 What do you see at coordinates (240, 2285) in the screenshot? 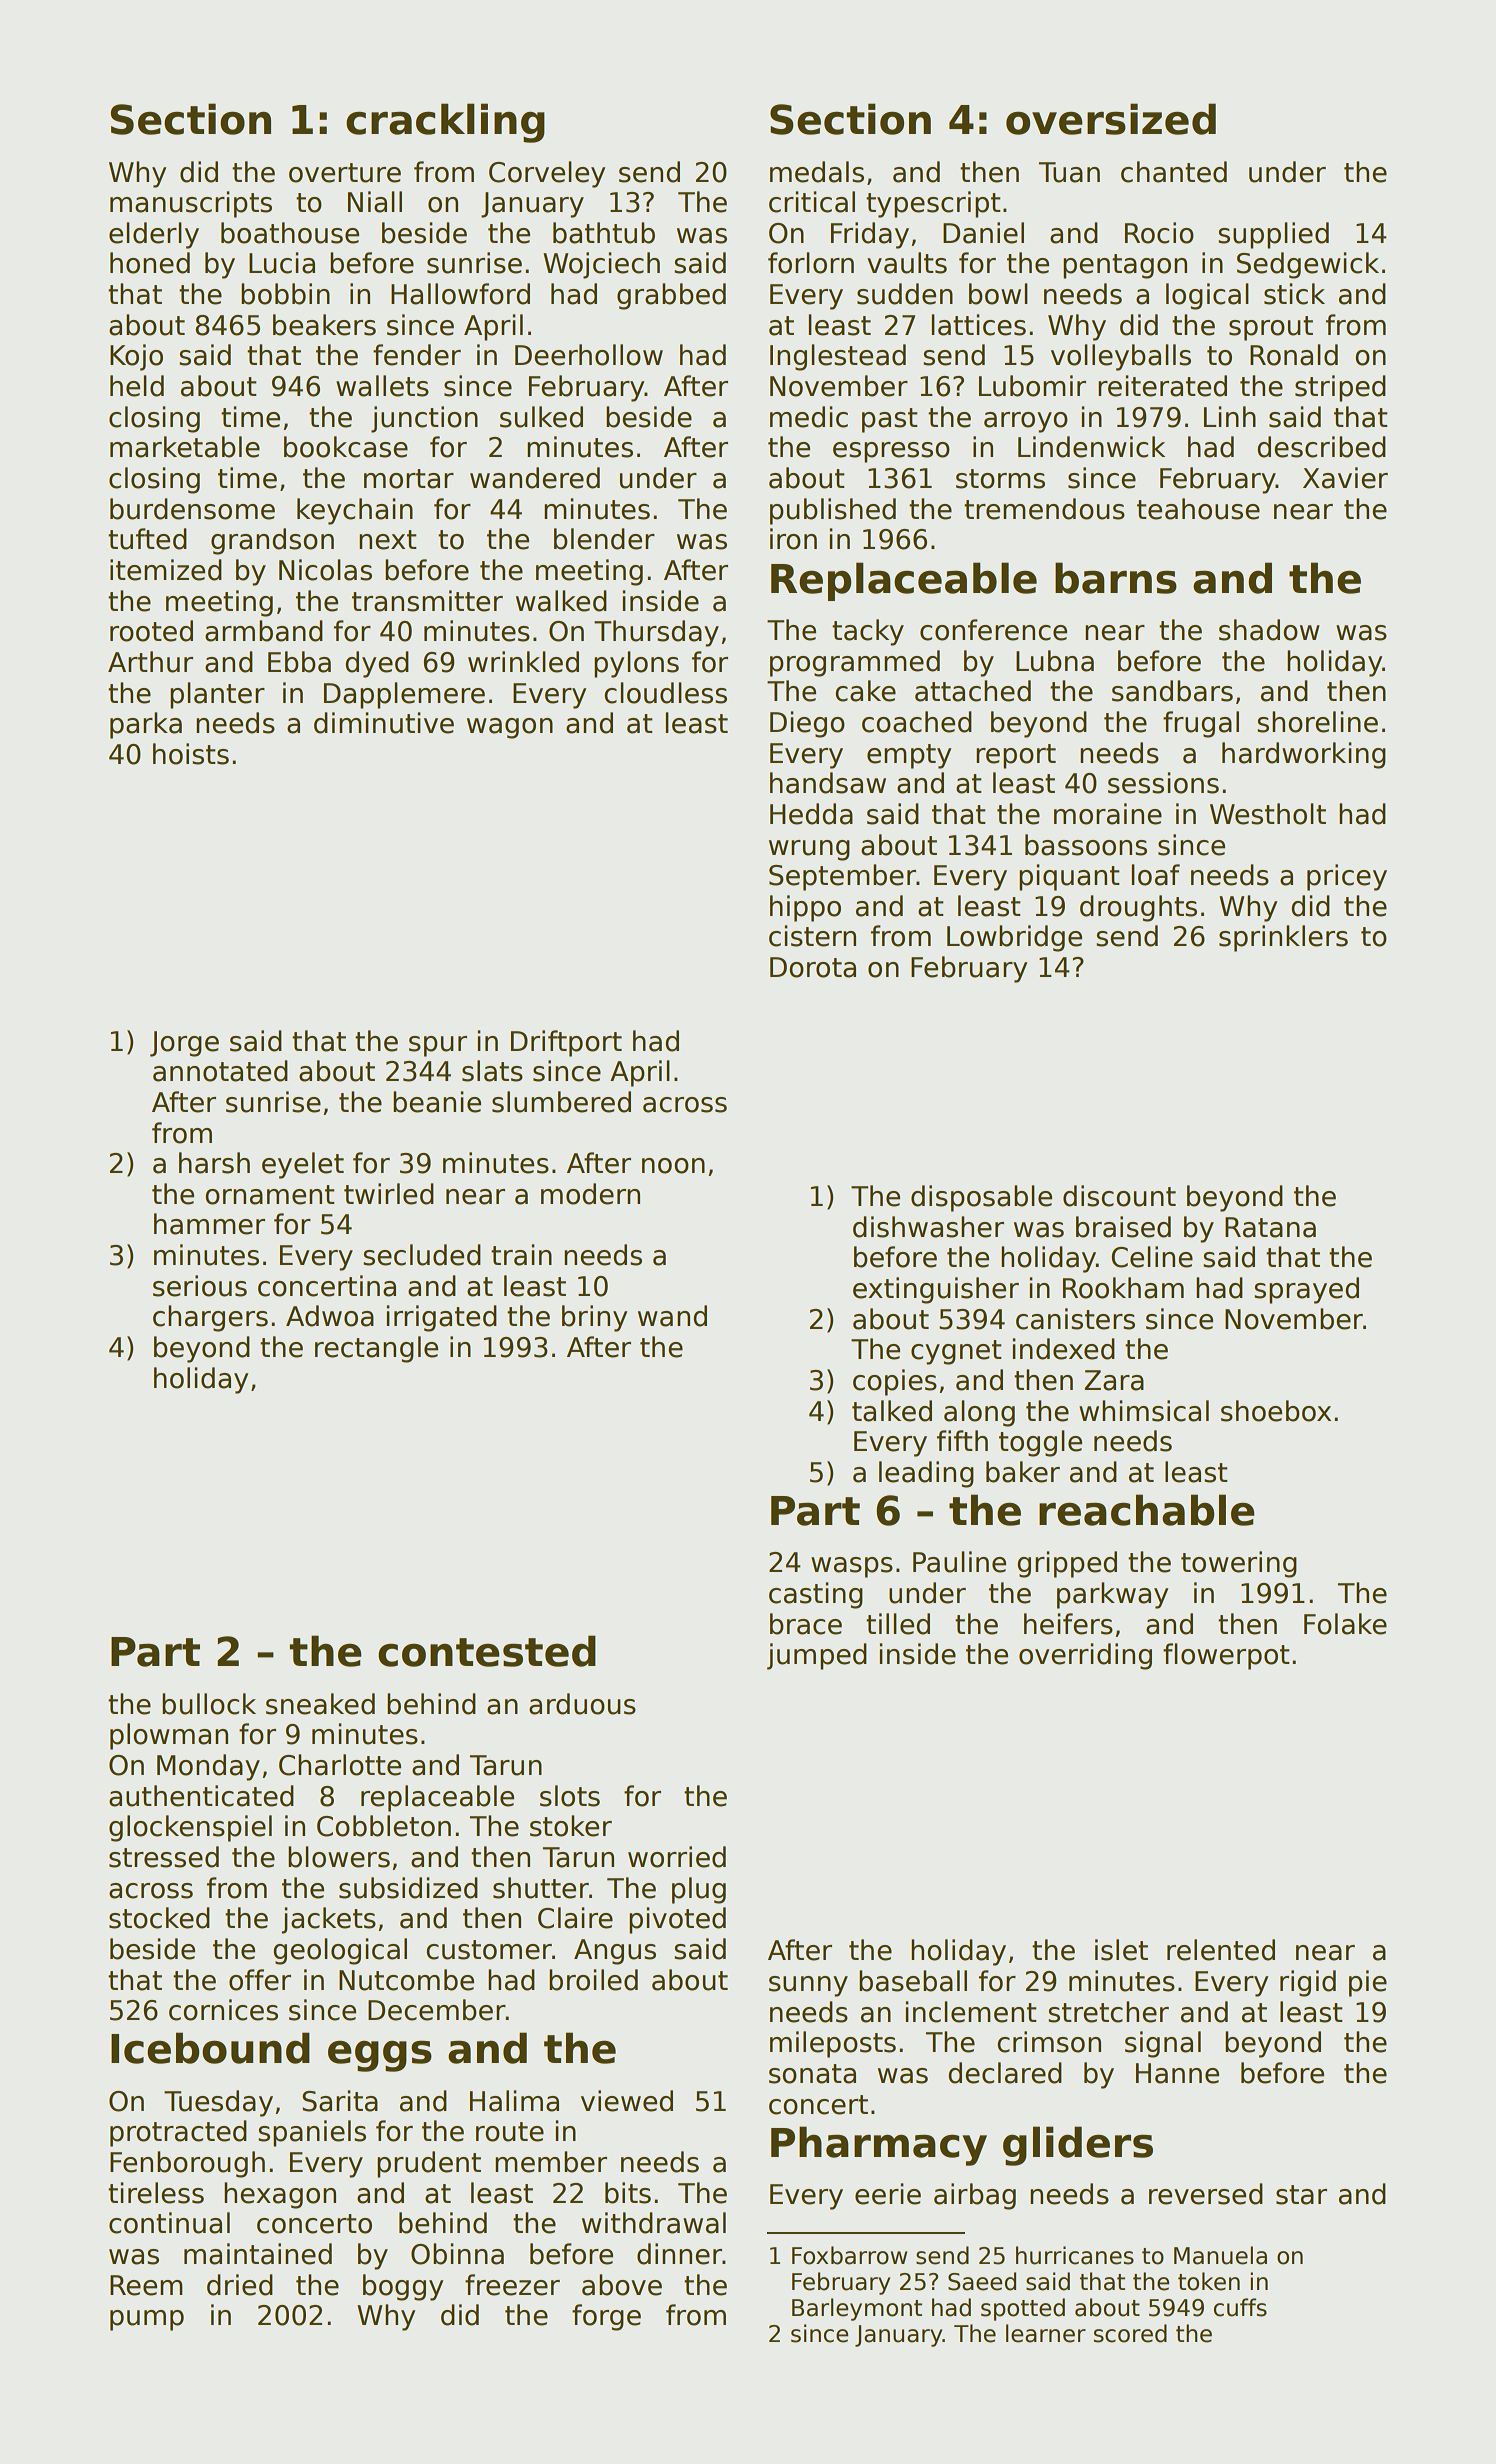
I see `dried` at bounding box center [240, 2285].
